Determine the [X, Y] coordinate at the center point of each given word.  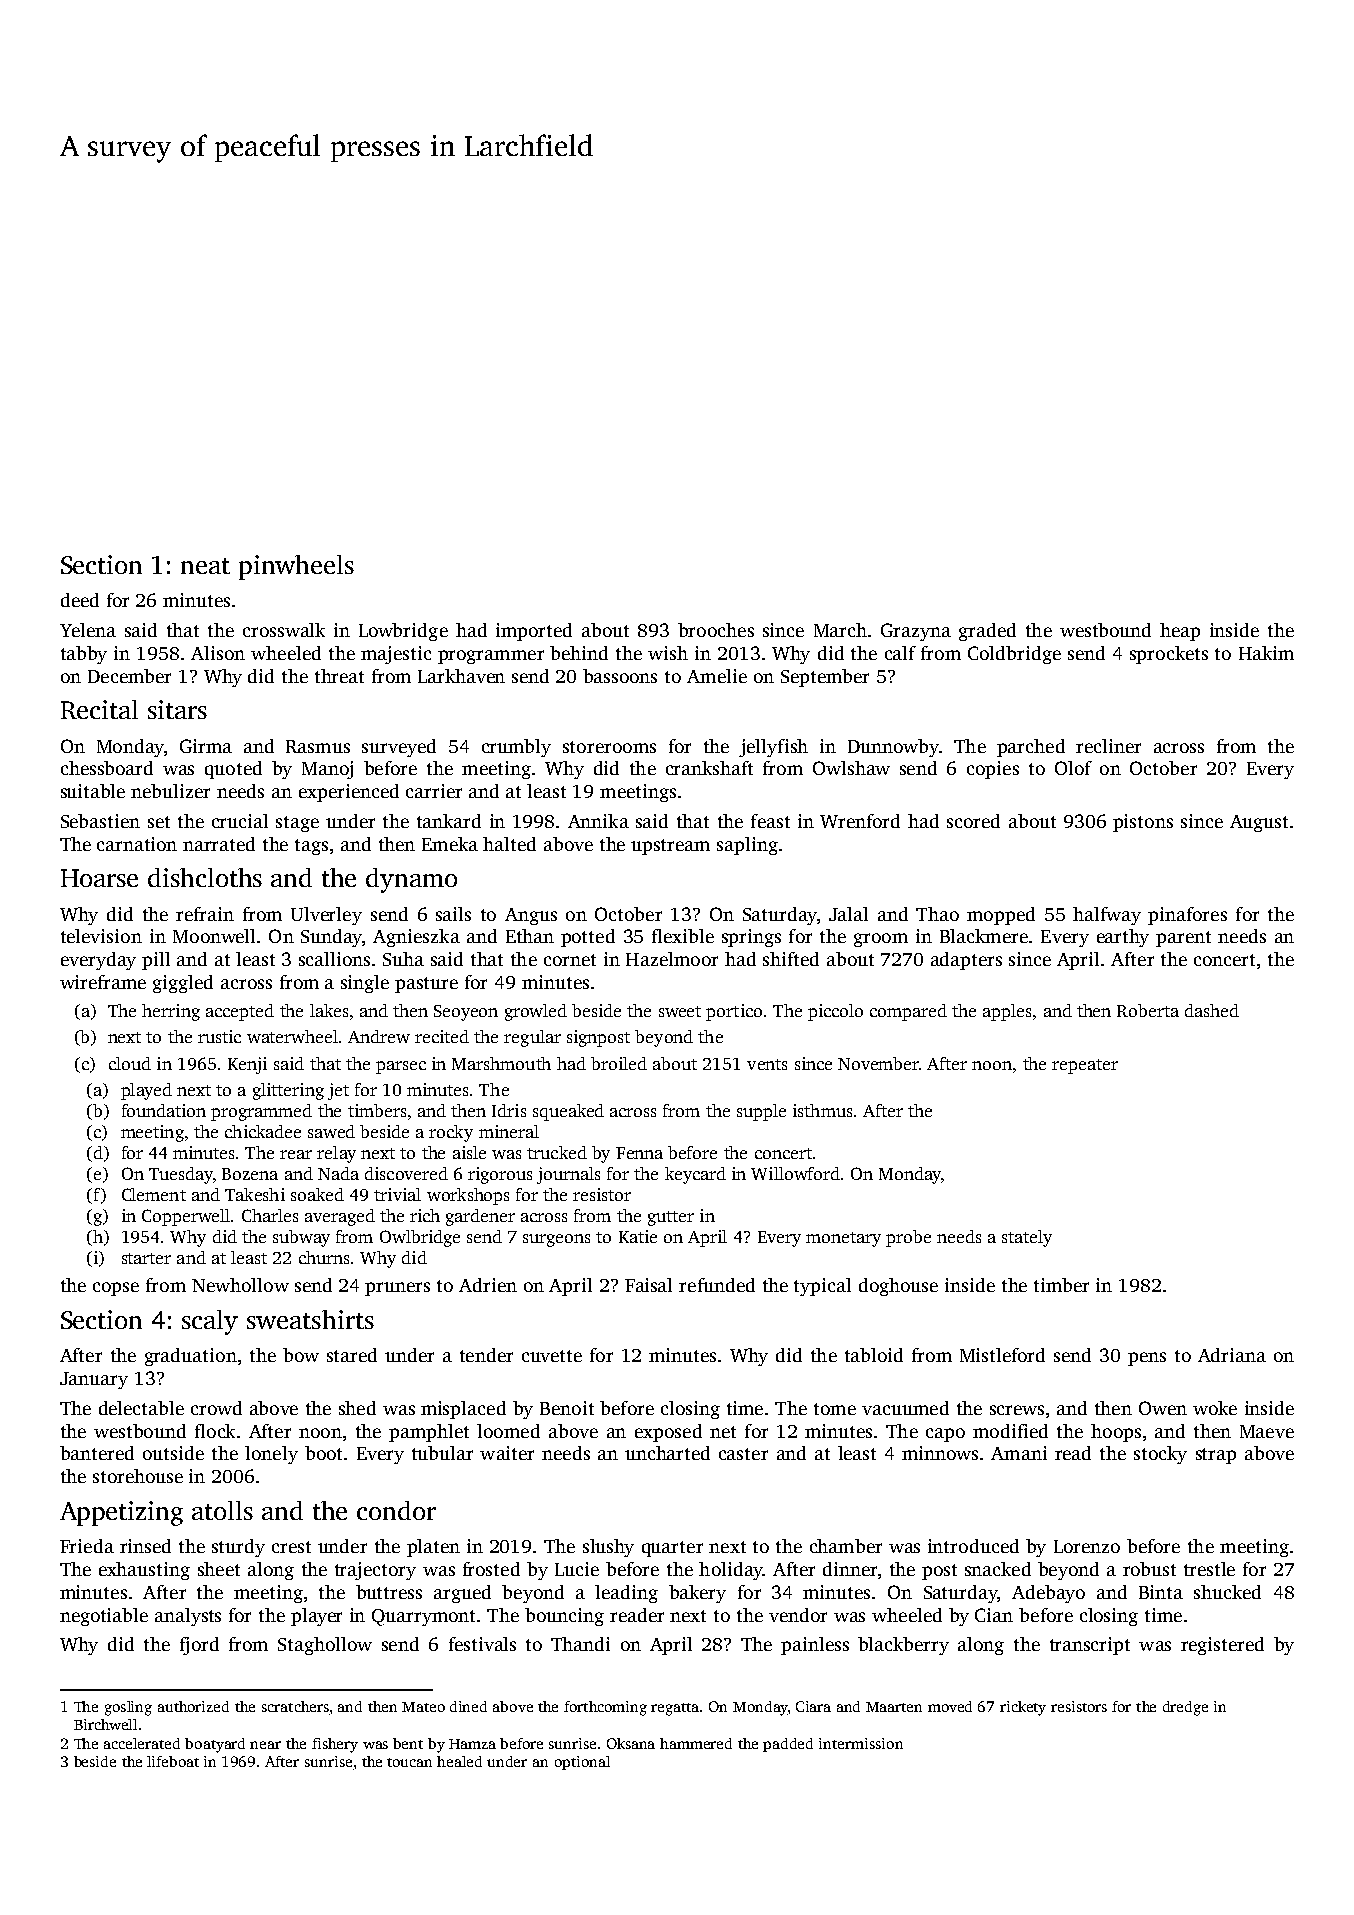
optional [582, 1763]
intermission [861, 1743]
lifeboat [173, 1761]
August [1259, 823]
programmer [491, 657]
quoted [233, 770]
